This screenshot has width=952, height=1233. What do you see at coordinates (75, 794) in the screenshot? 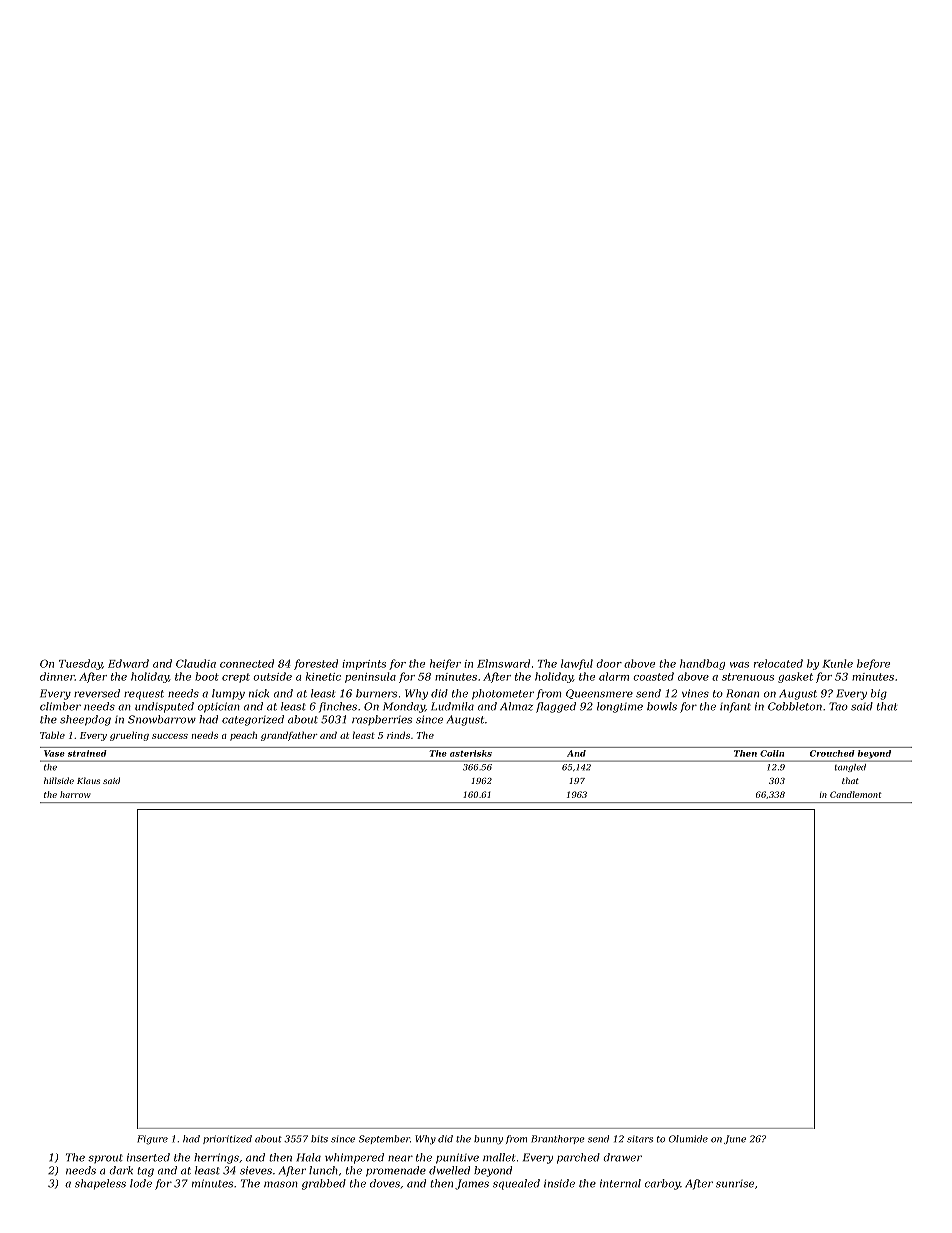
I see `harrow` at bounding box center [75, 794].
